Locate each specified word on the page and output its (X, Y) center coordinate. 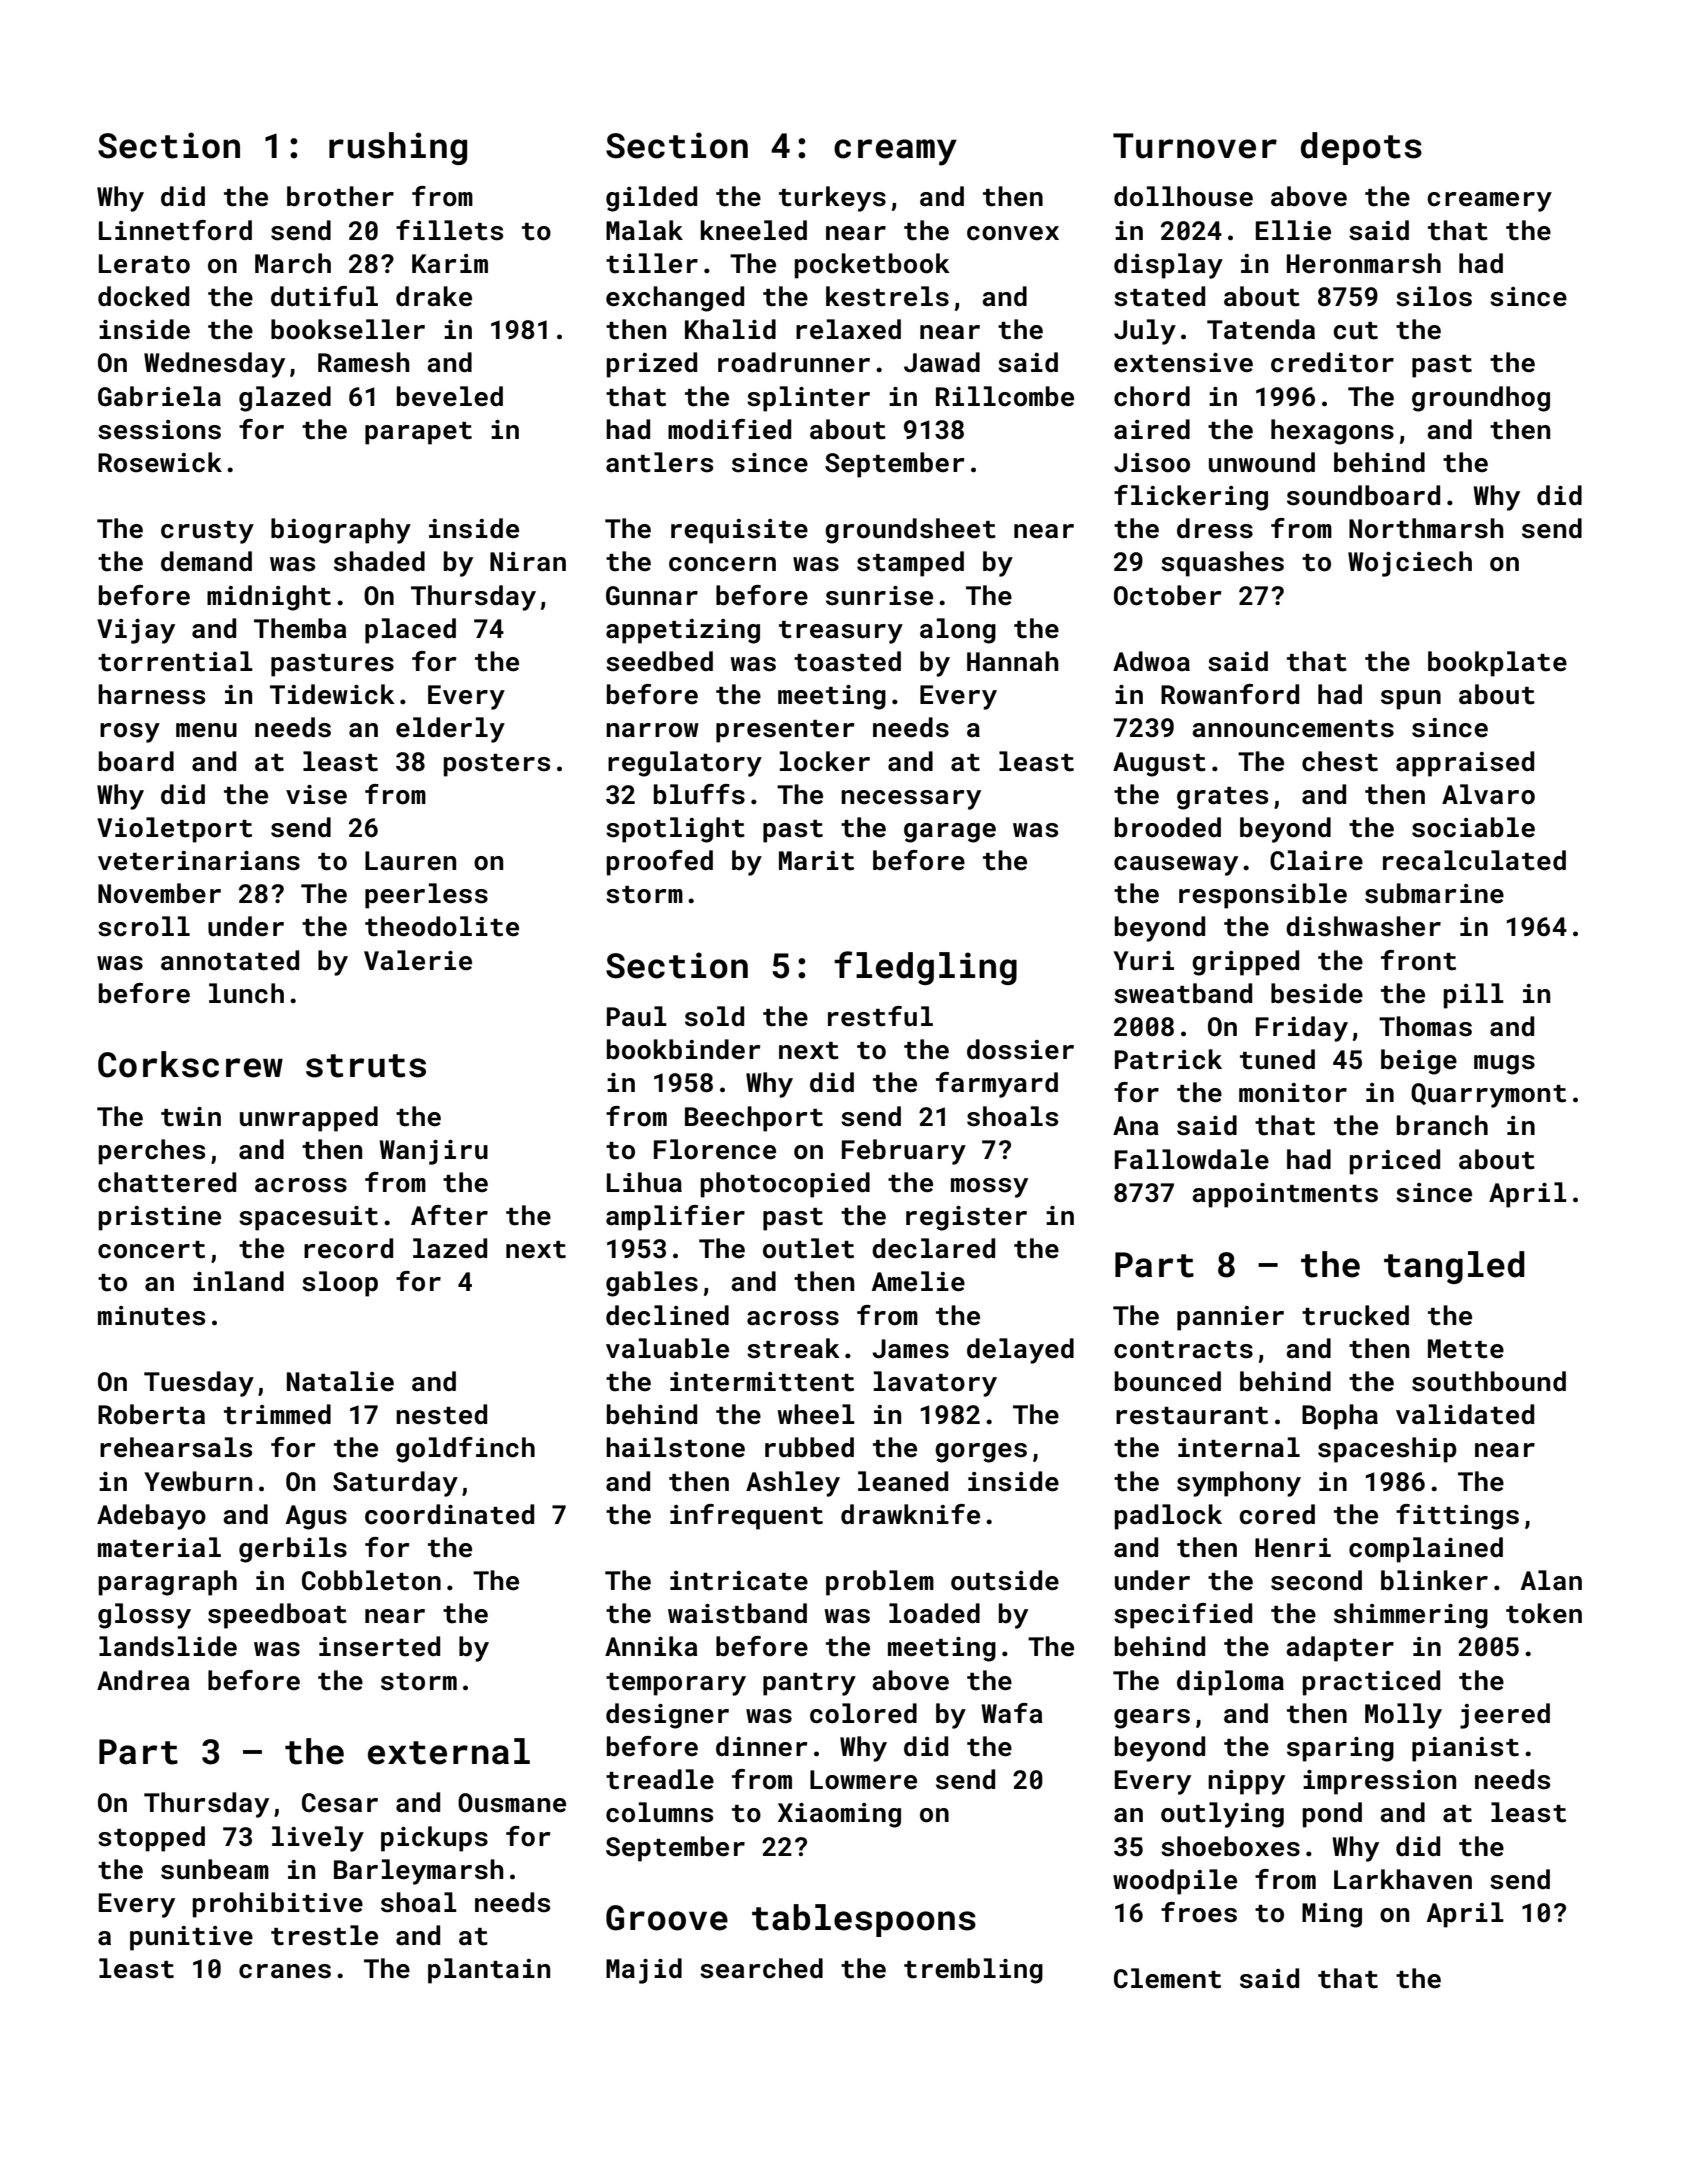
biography (341, 531)
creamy (895, 152)
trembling (973, 1971)
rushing (398, 148)
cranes (285, 1971)
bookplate (1497, 664)
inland (238, 1281)
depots (1361, 148)
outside (1005, 1580)
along (958, 631)
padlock (1168, 1517)
